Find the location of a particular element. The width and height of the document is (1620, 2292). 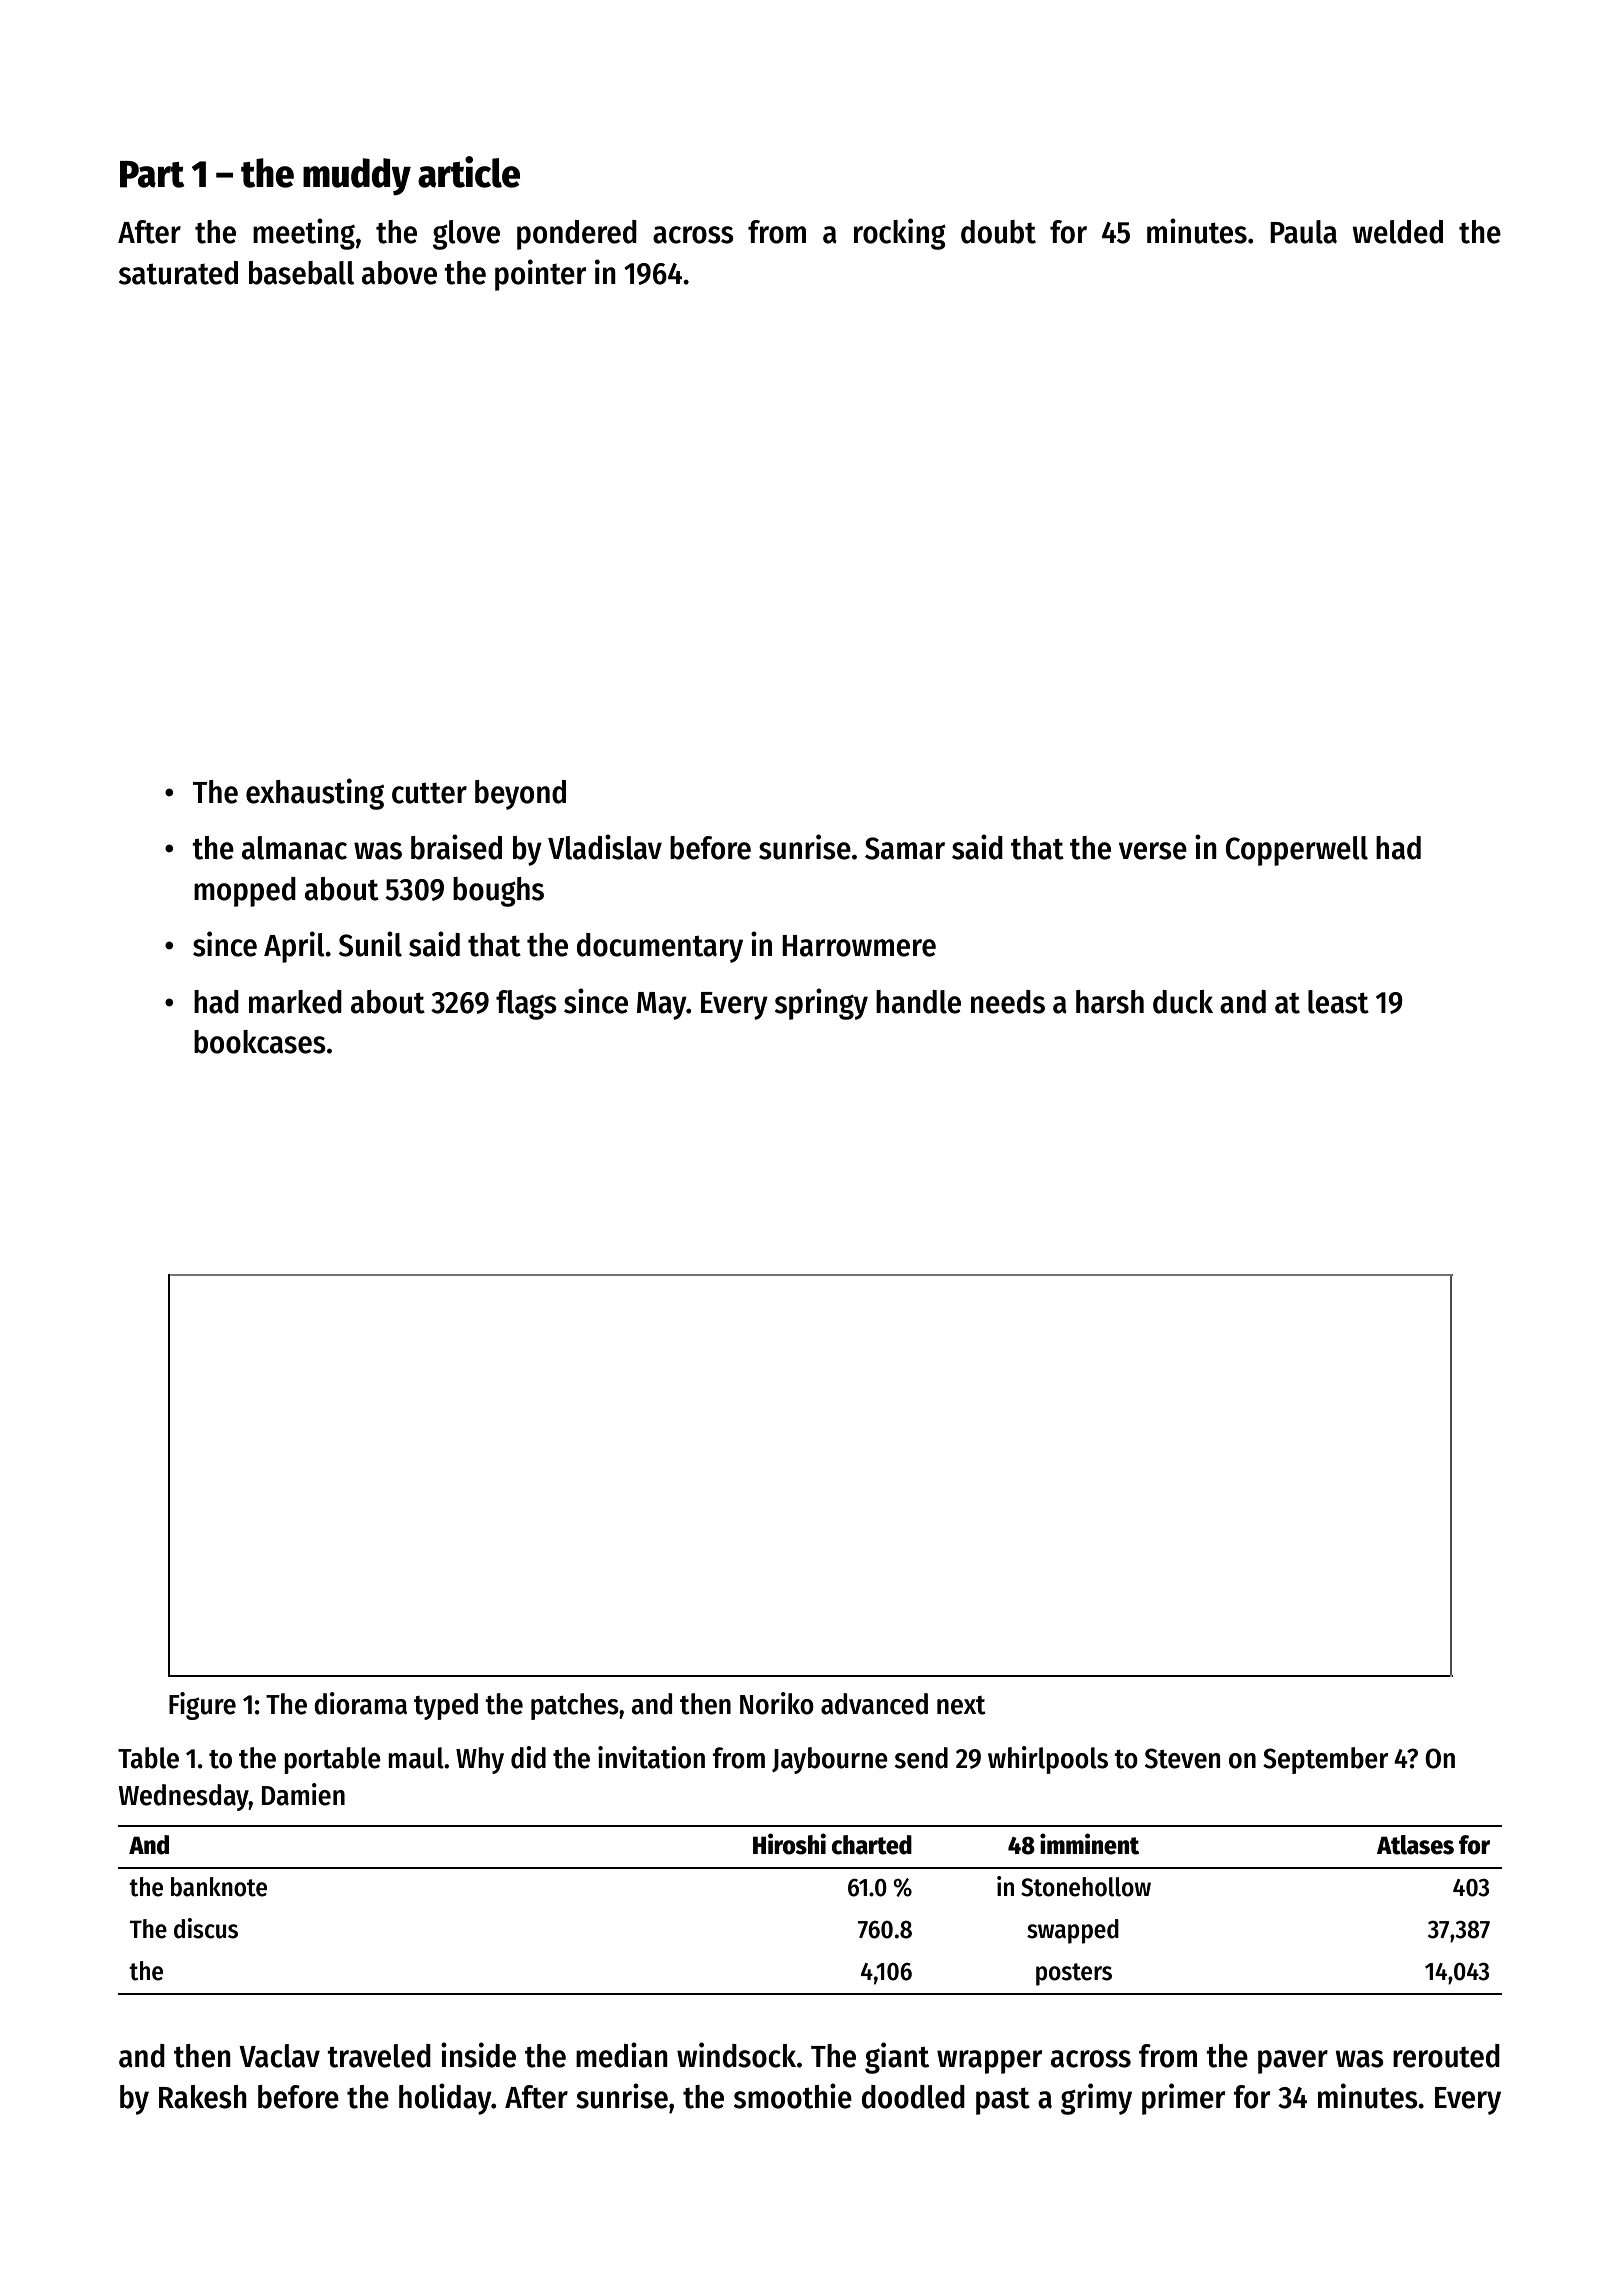

Copperwell is located at coordinates (1297, 851).
